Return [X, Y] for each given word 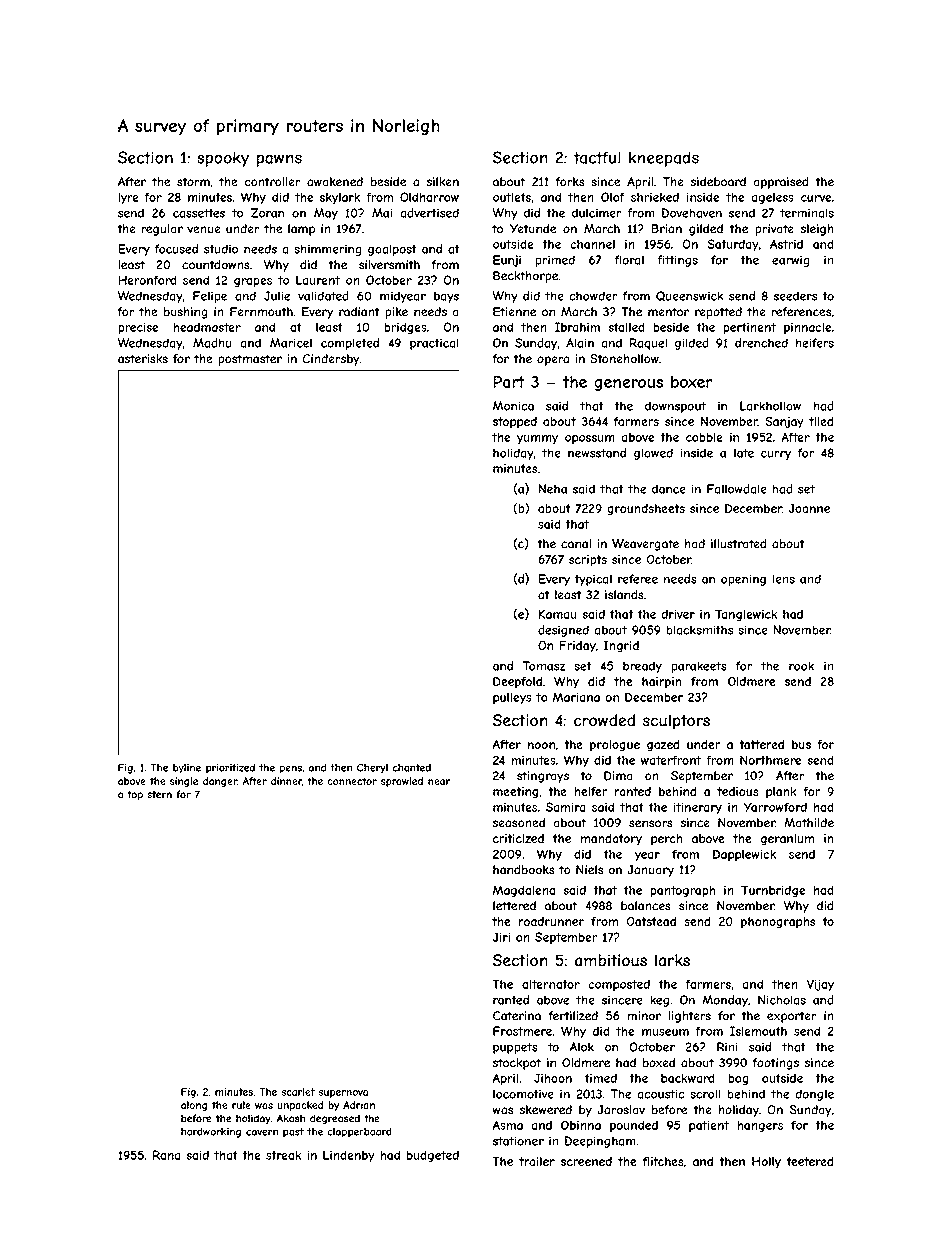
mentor [668, 312]
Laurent [318, 280]
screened [586, 1161]
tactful [597, 157]
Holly [766, 1163]
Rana [167, 1155]
